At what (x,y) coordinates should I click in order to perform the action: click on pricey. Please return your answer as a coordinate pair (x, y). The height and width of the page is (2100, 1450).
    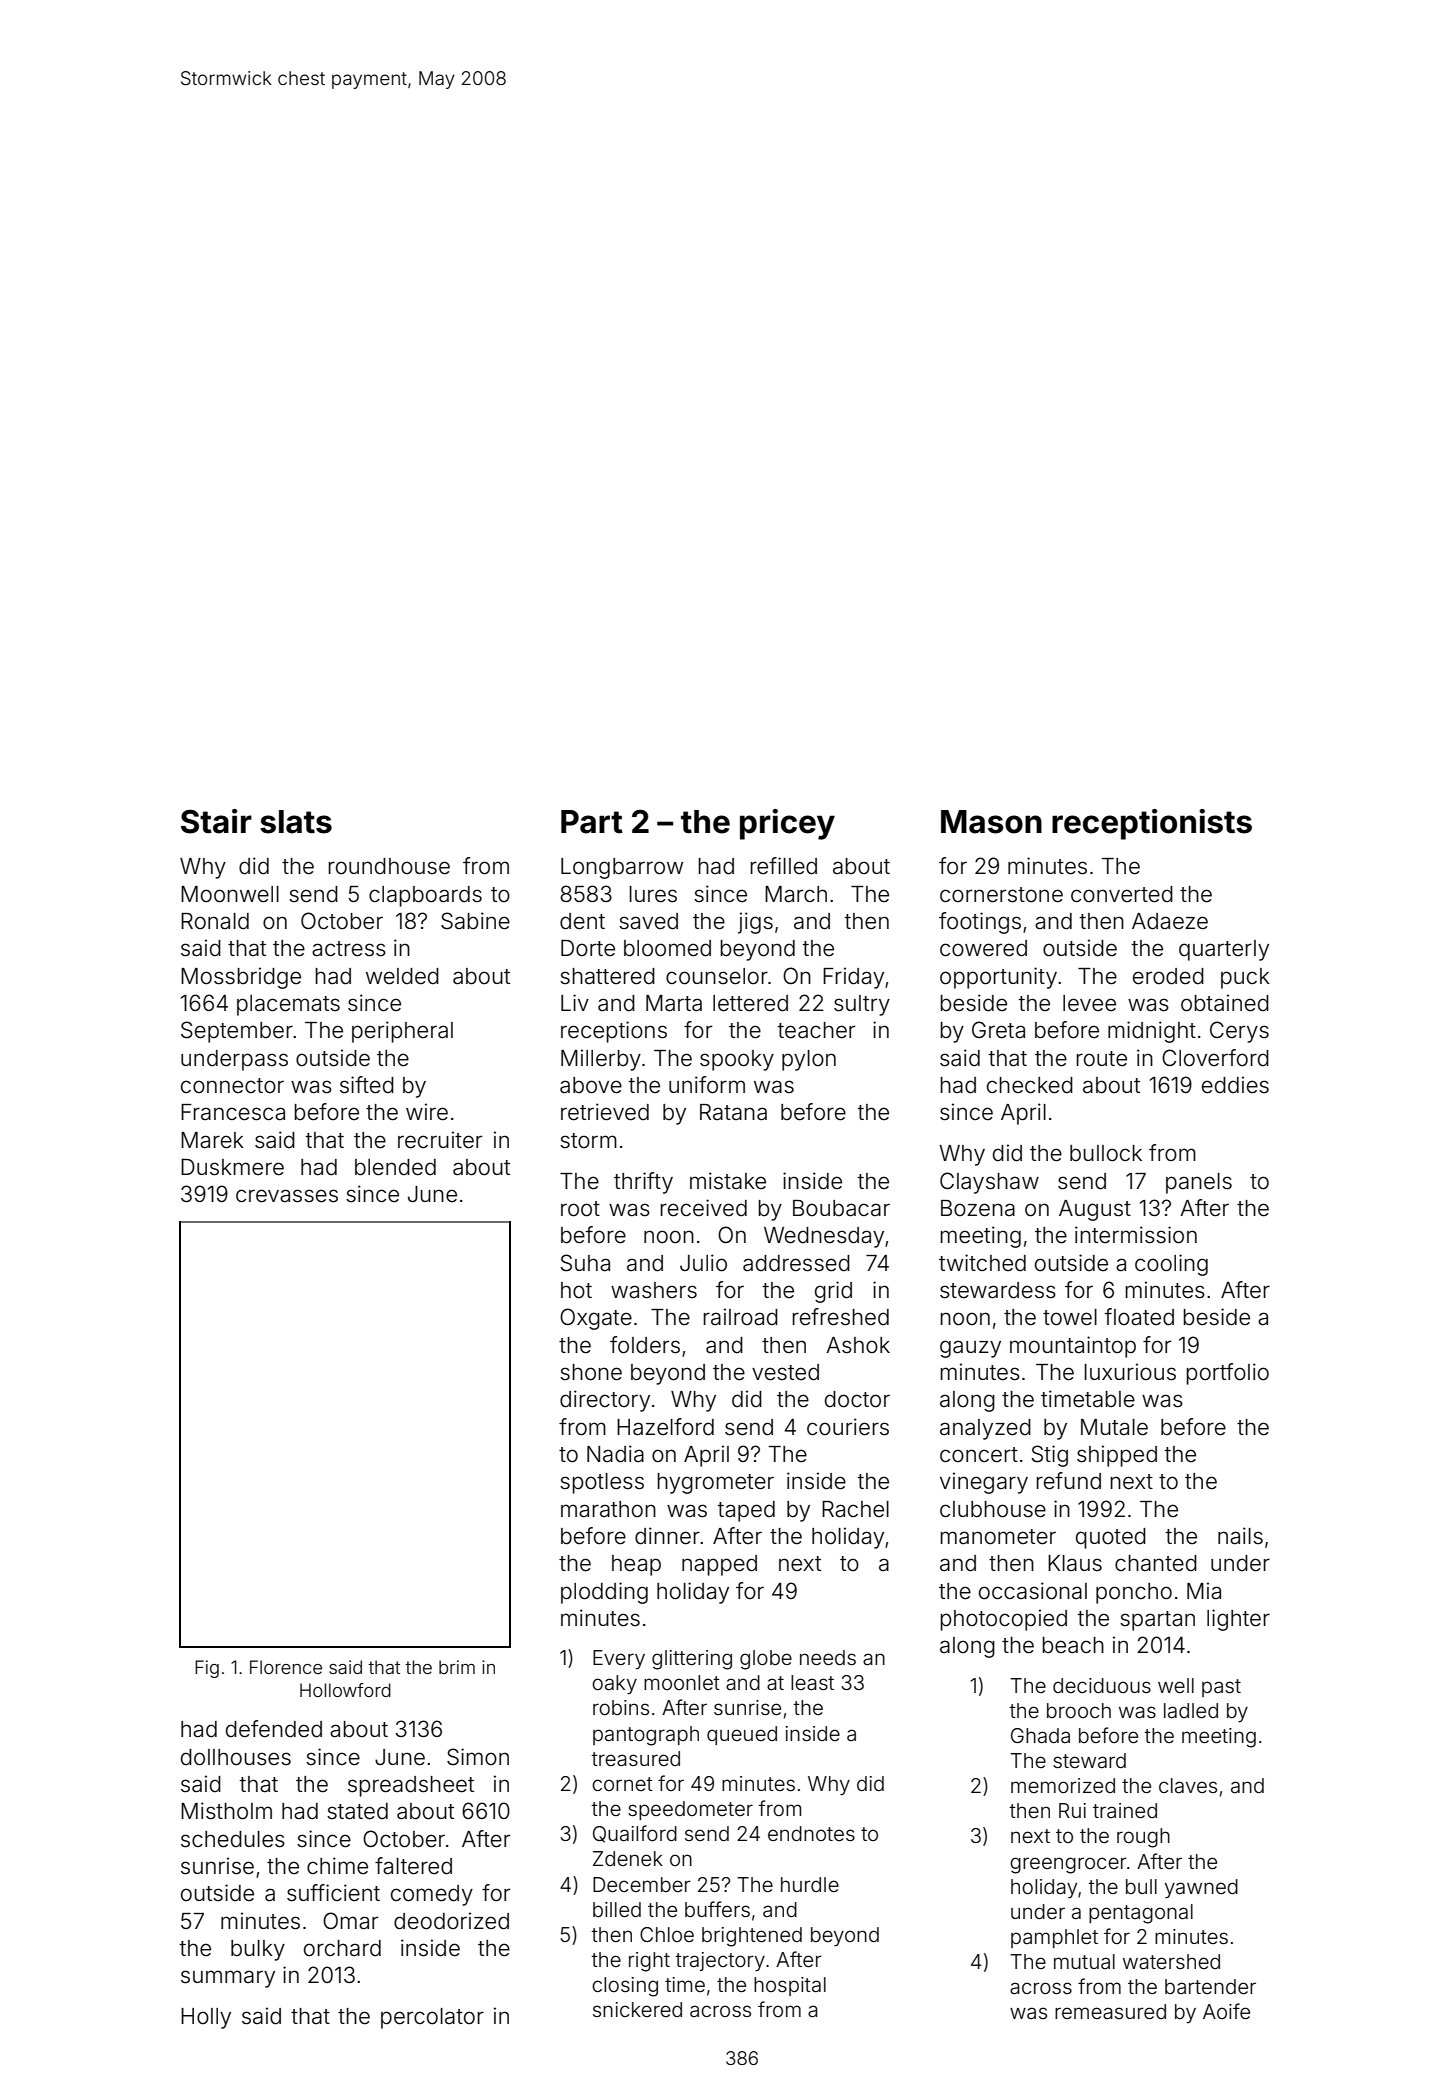
    Looking at the image, I should click on (787, 824).
